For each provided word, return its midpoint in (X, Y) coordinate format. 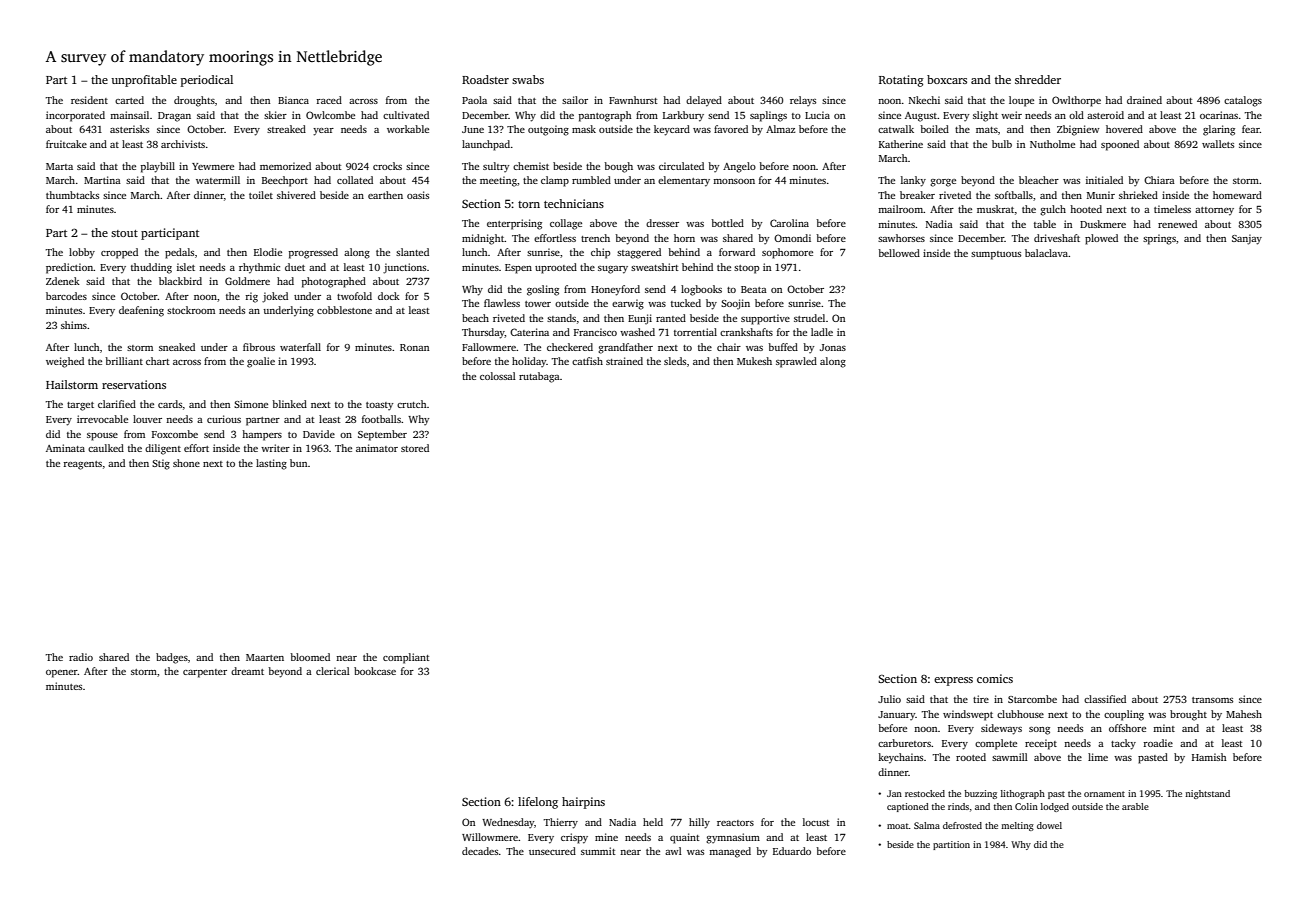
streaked (286, 129)
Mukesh (754, 361)
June (473, 129)
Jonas (833, 347)
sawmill (1010, 757)
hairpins (583, 803)
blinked (289, 404)
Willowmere (490, 837)
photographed (334, 282)
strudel (809, 318)
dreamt (247, 671)
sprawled (796, 362)
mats (987, 130)
